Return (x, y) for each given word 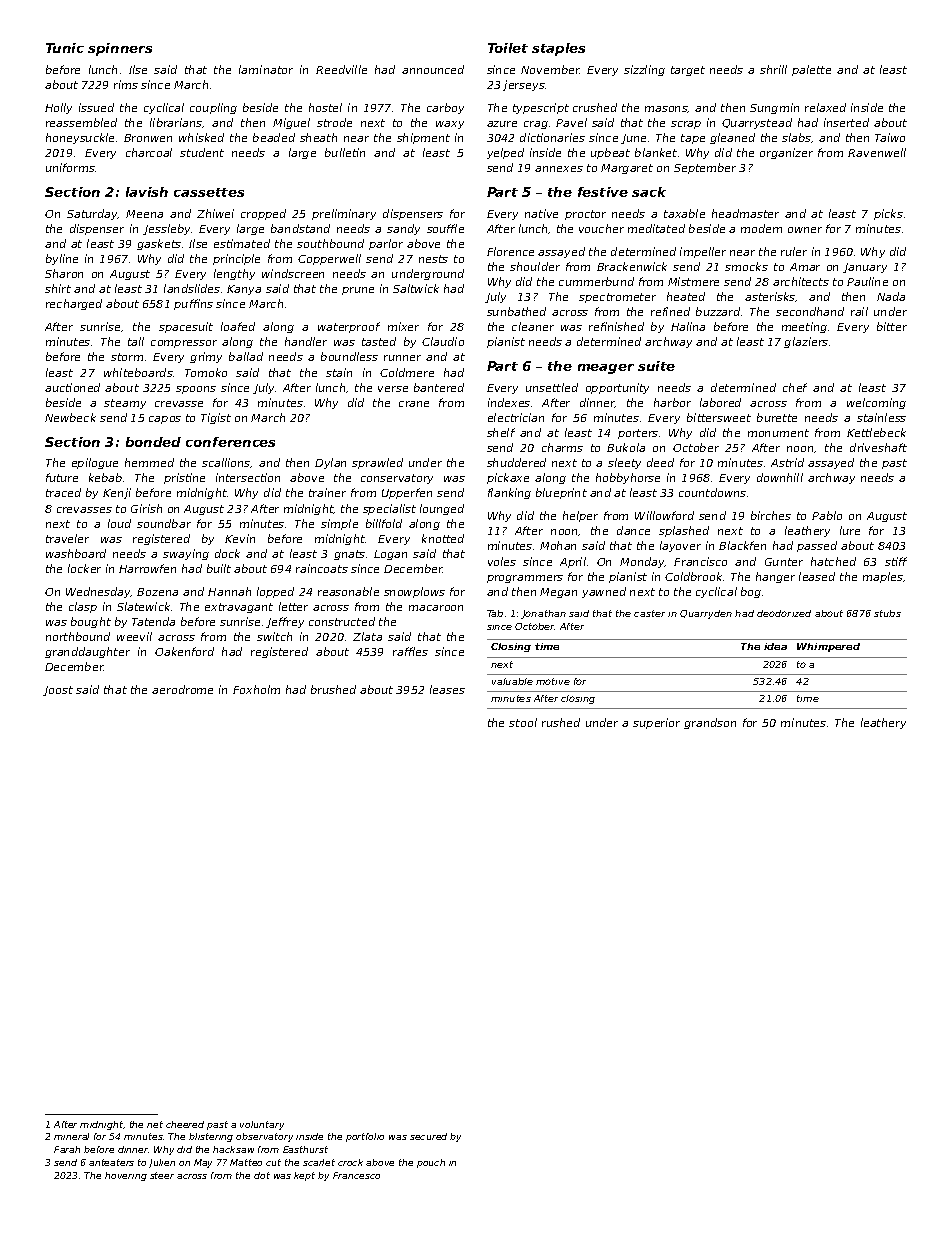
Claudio (443, 341)
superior (656, 723)
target (688, 71)
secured (428, 1136)
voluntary (262, 1125)
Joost (58, 691)
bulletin (345, 152)
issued (96, 107)
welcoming (876, 403)
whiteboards (138, 372)
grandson (710, 723)
